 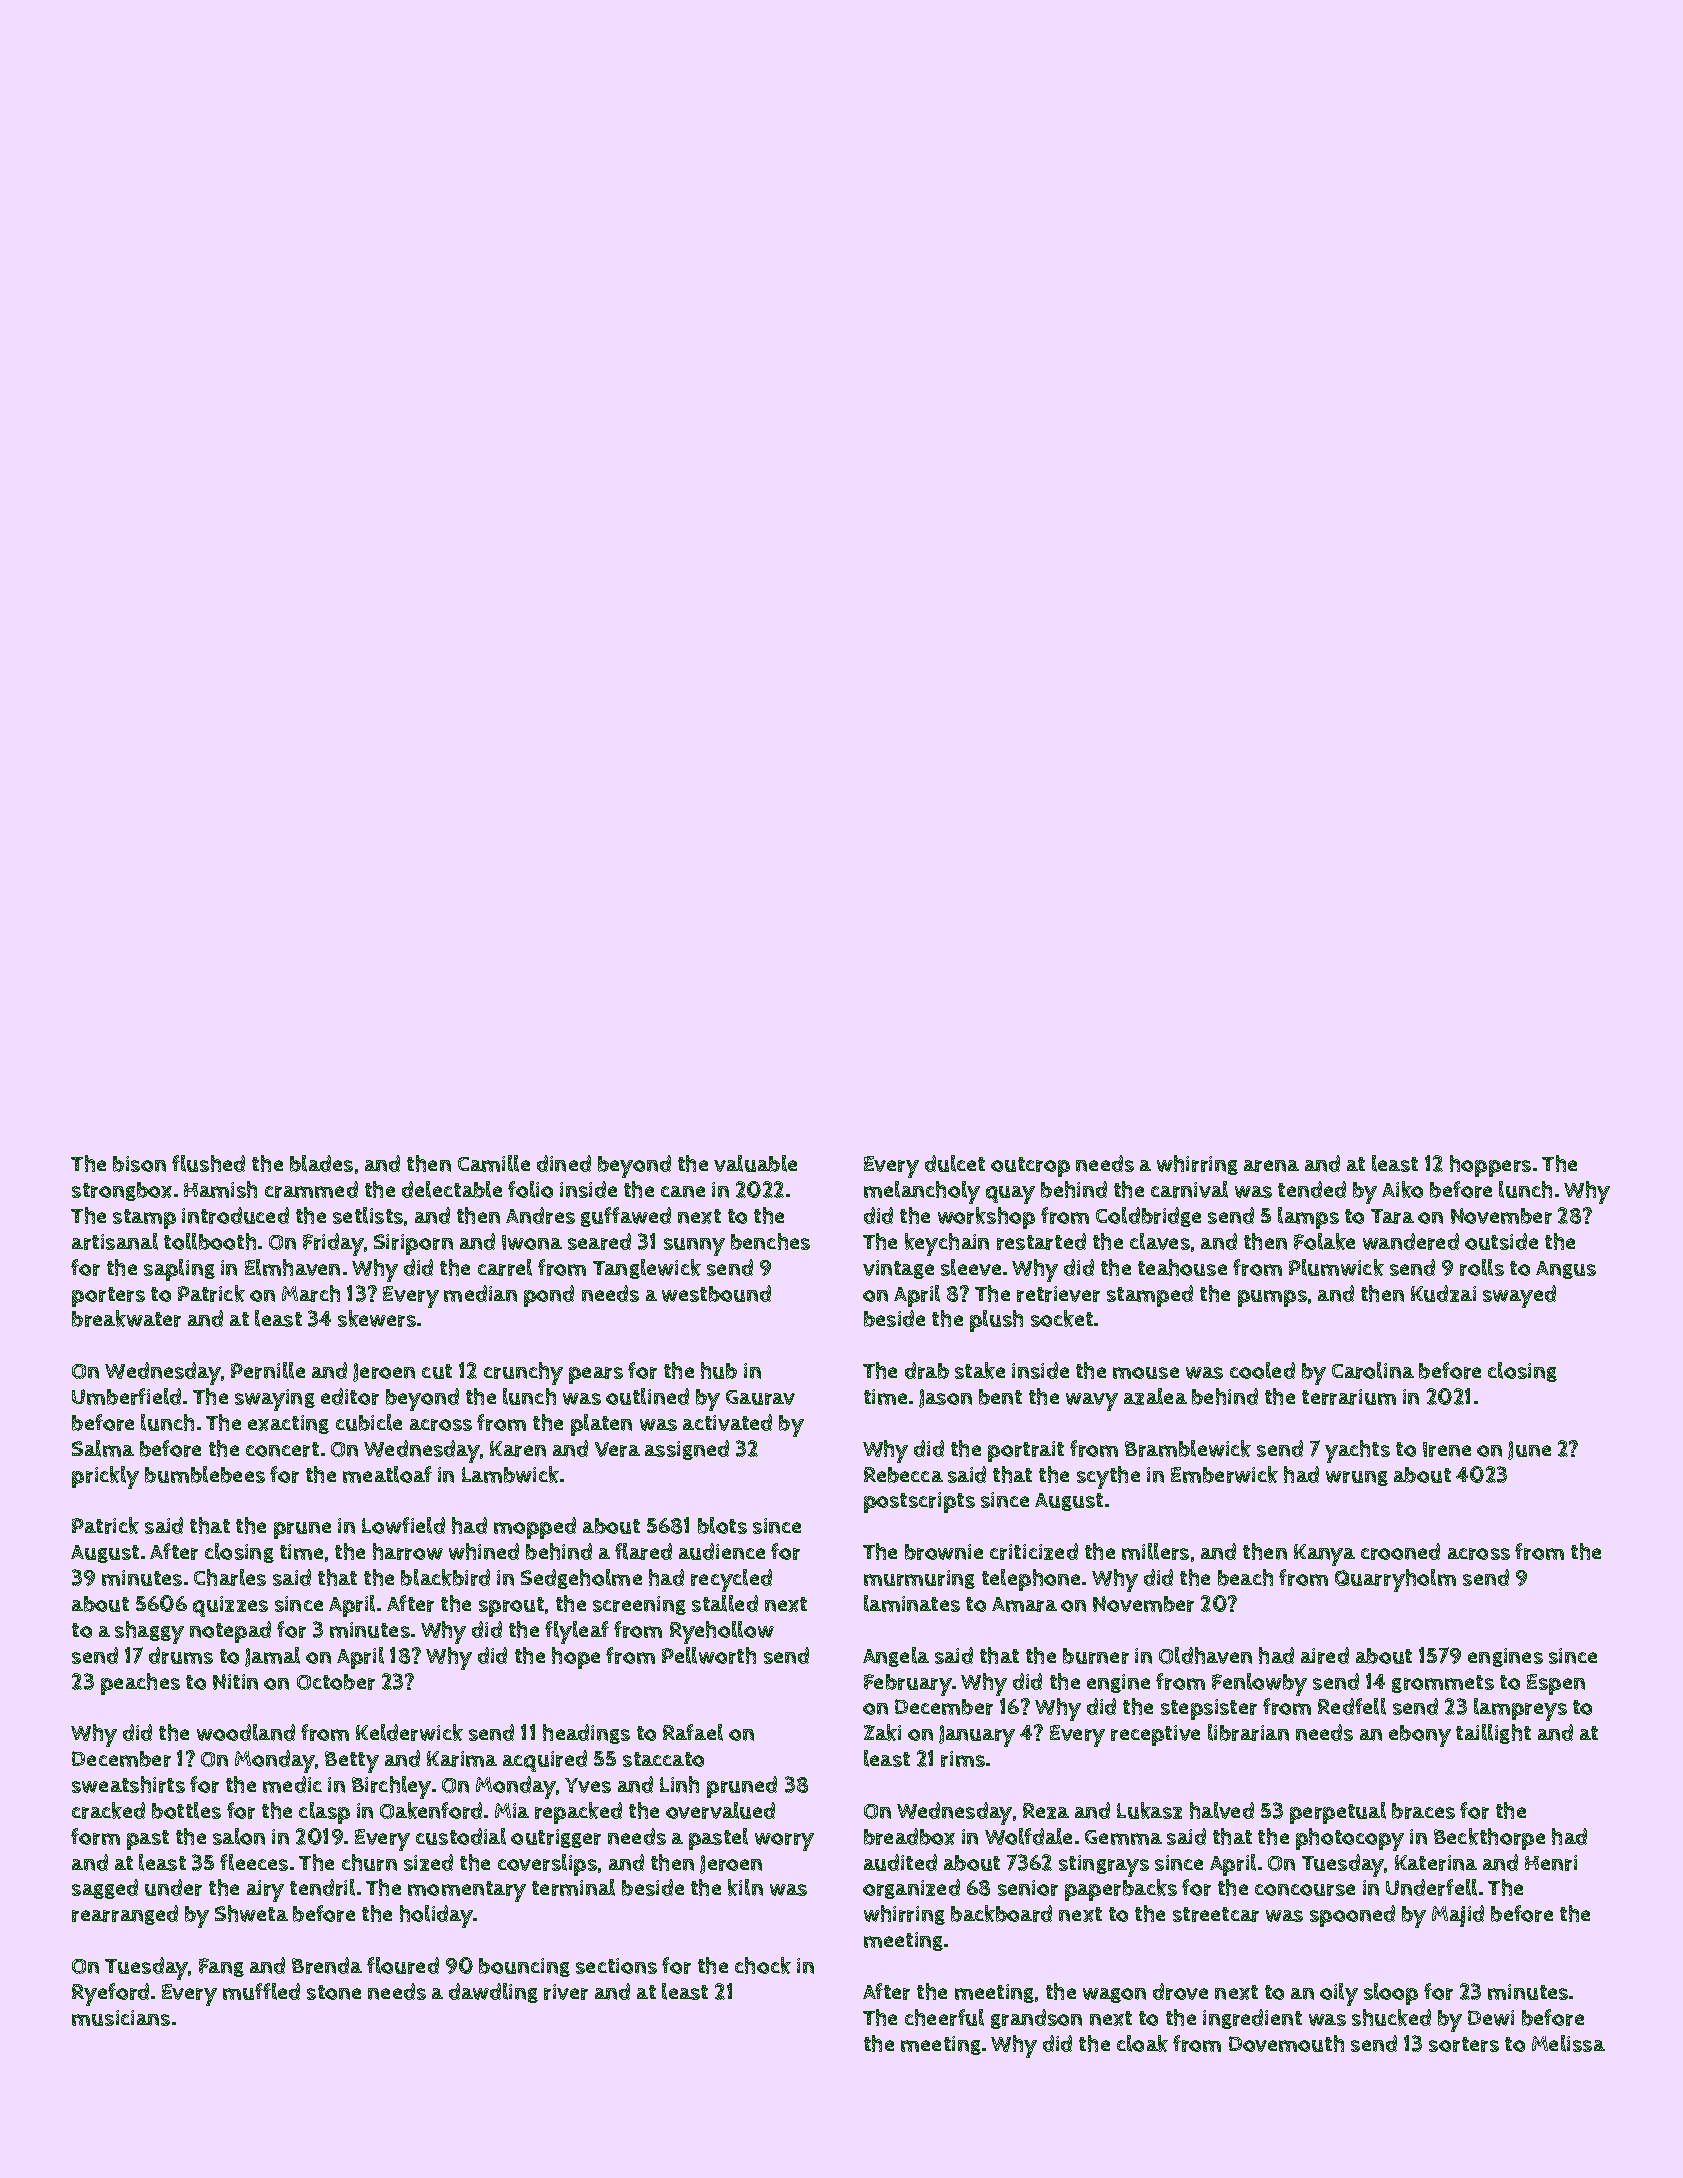 I want to click on dined, so click(x=564, y=1163).
